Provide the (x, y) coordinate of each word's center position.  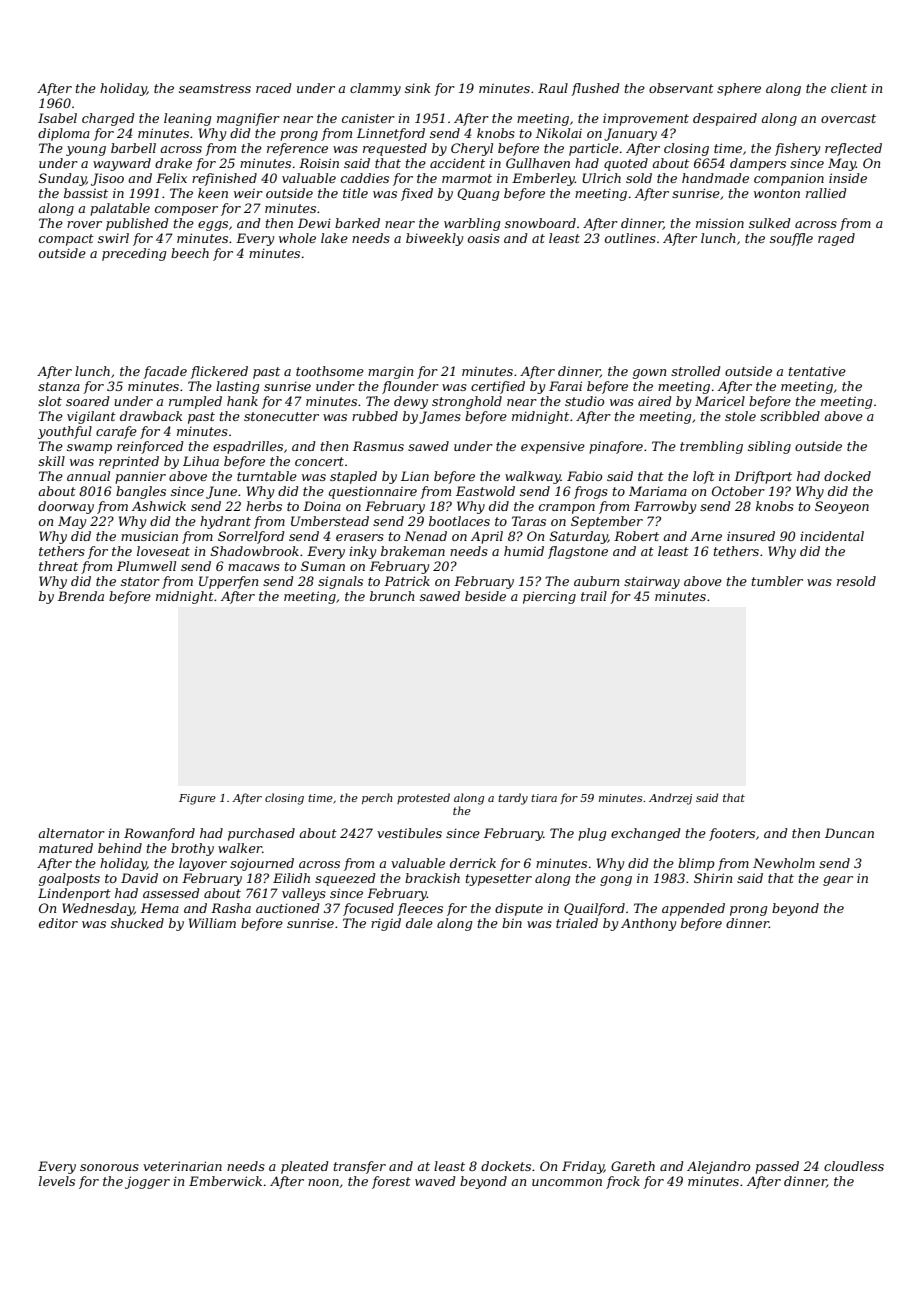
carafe (116, 432)
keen (213, 193)
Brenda (81, 596)
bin (512, 923)
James (440, 417)
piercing (549, 597)
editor (58, 923)
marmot (467, 178)
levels (57, 1181)
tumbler (777, 581)
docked (847, 476)
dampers (758, 164)
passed (777, 1167)
